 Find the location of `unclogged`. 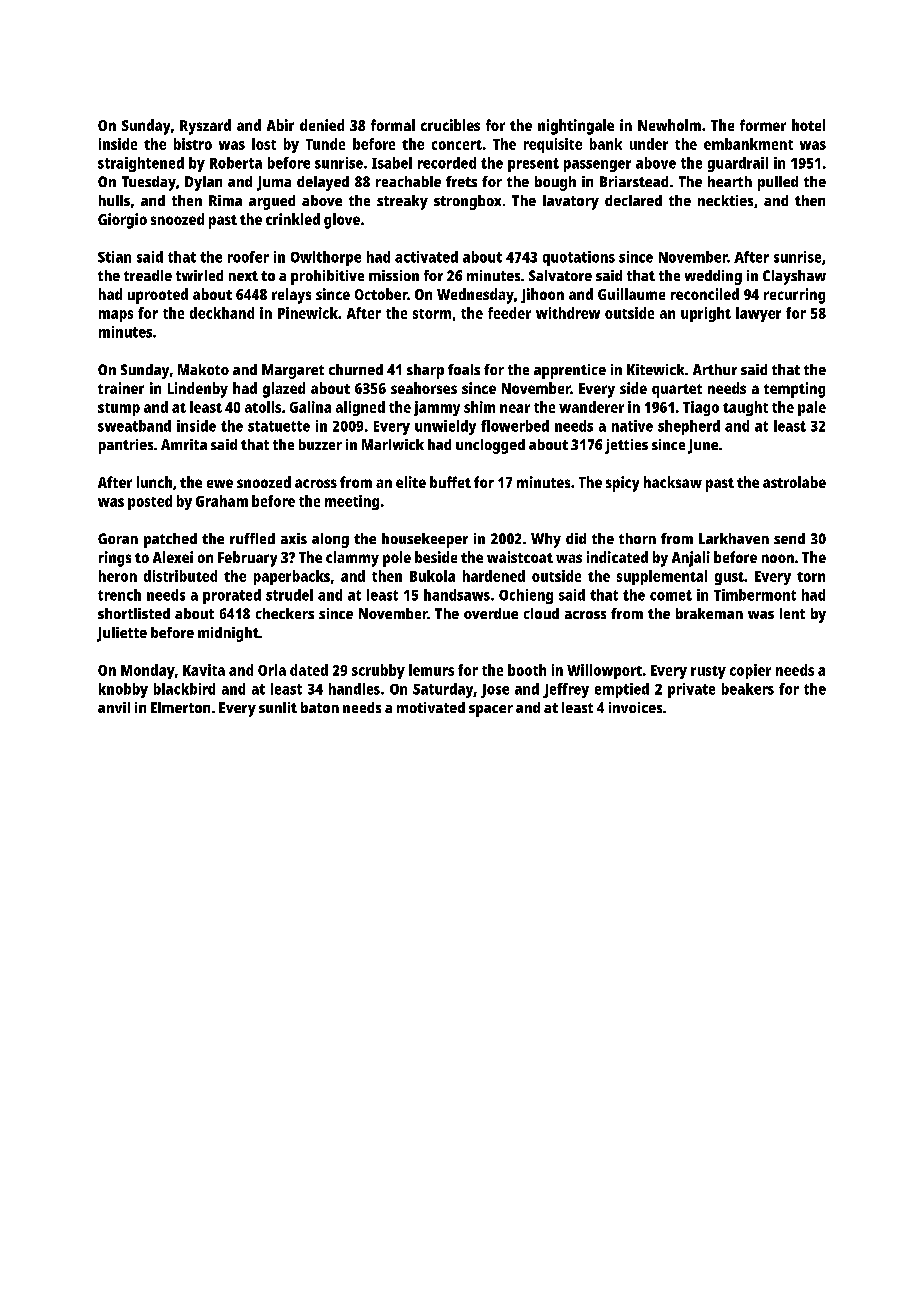

unclogged is located at coordinates (490, 446).
